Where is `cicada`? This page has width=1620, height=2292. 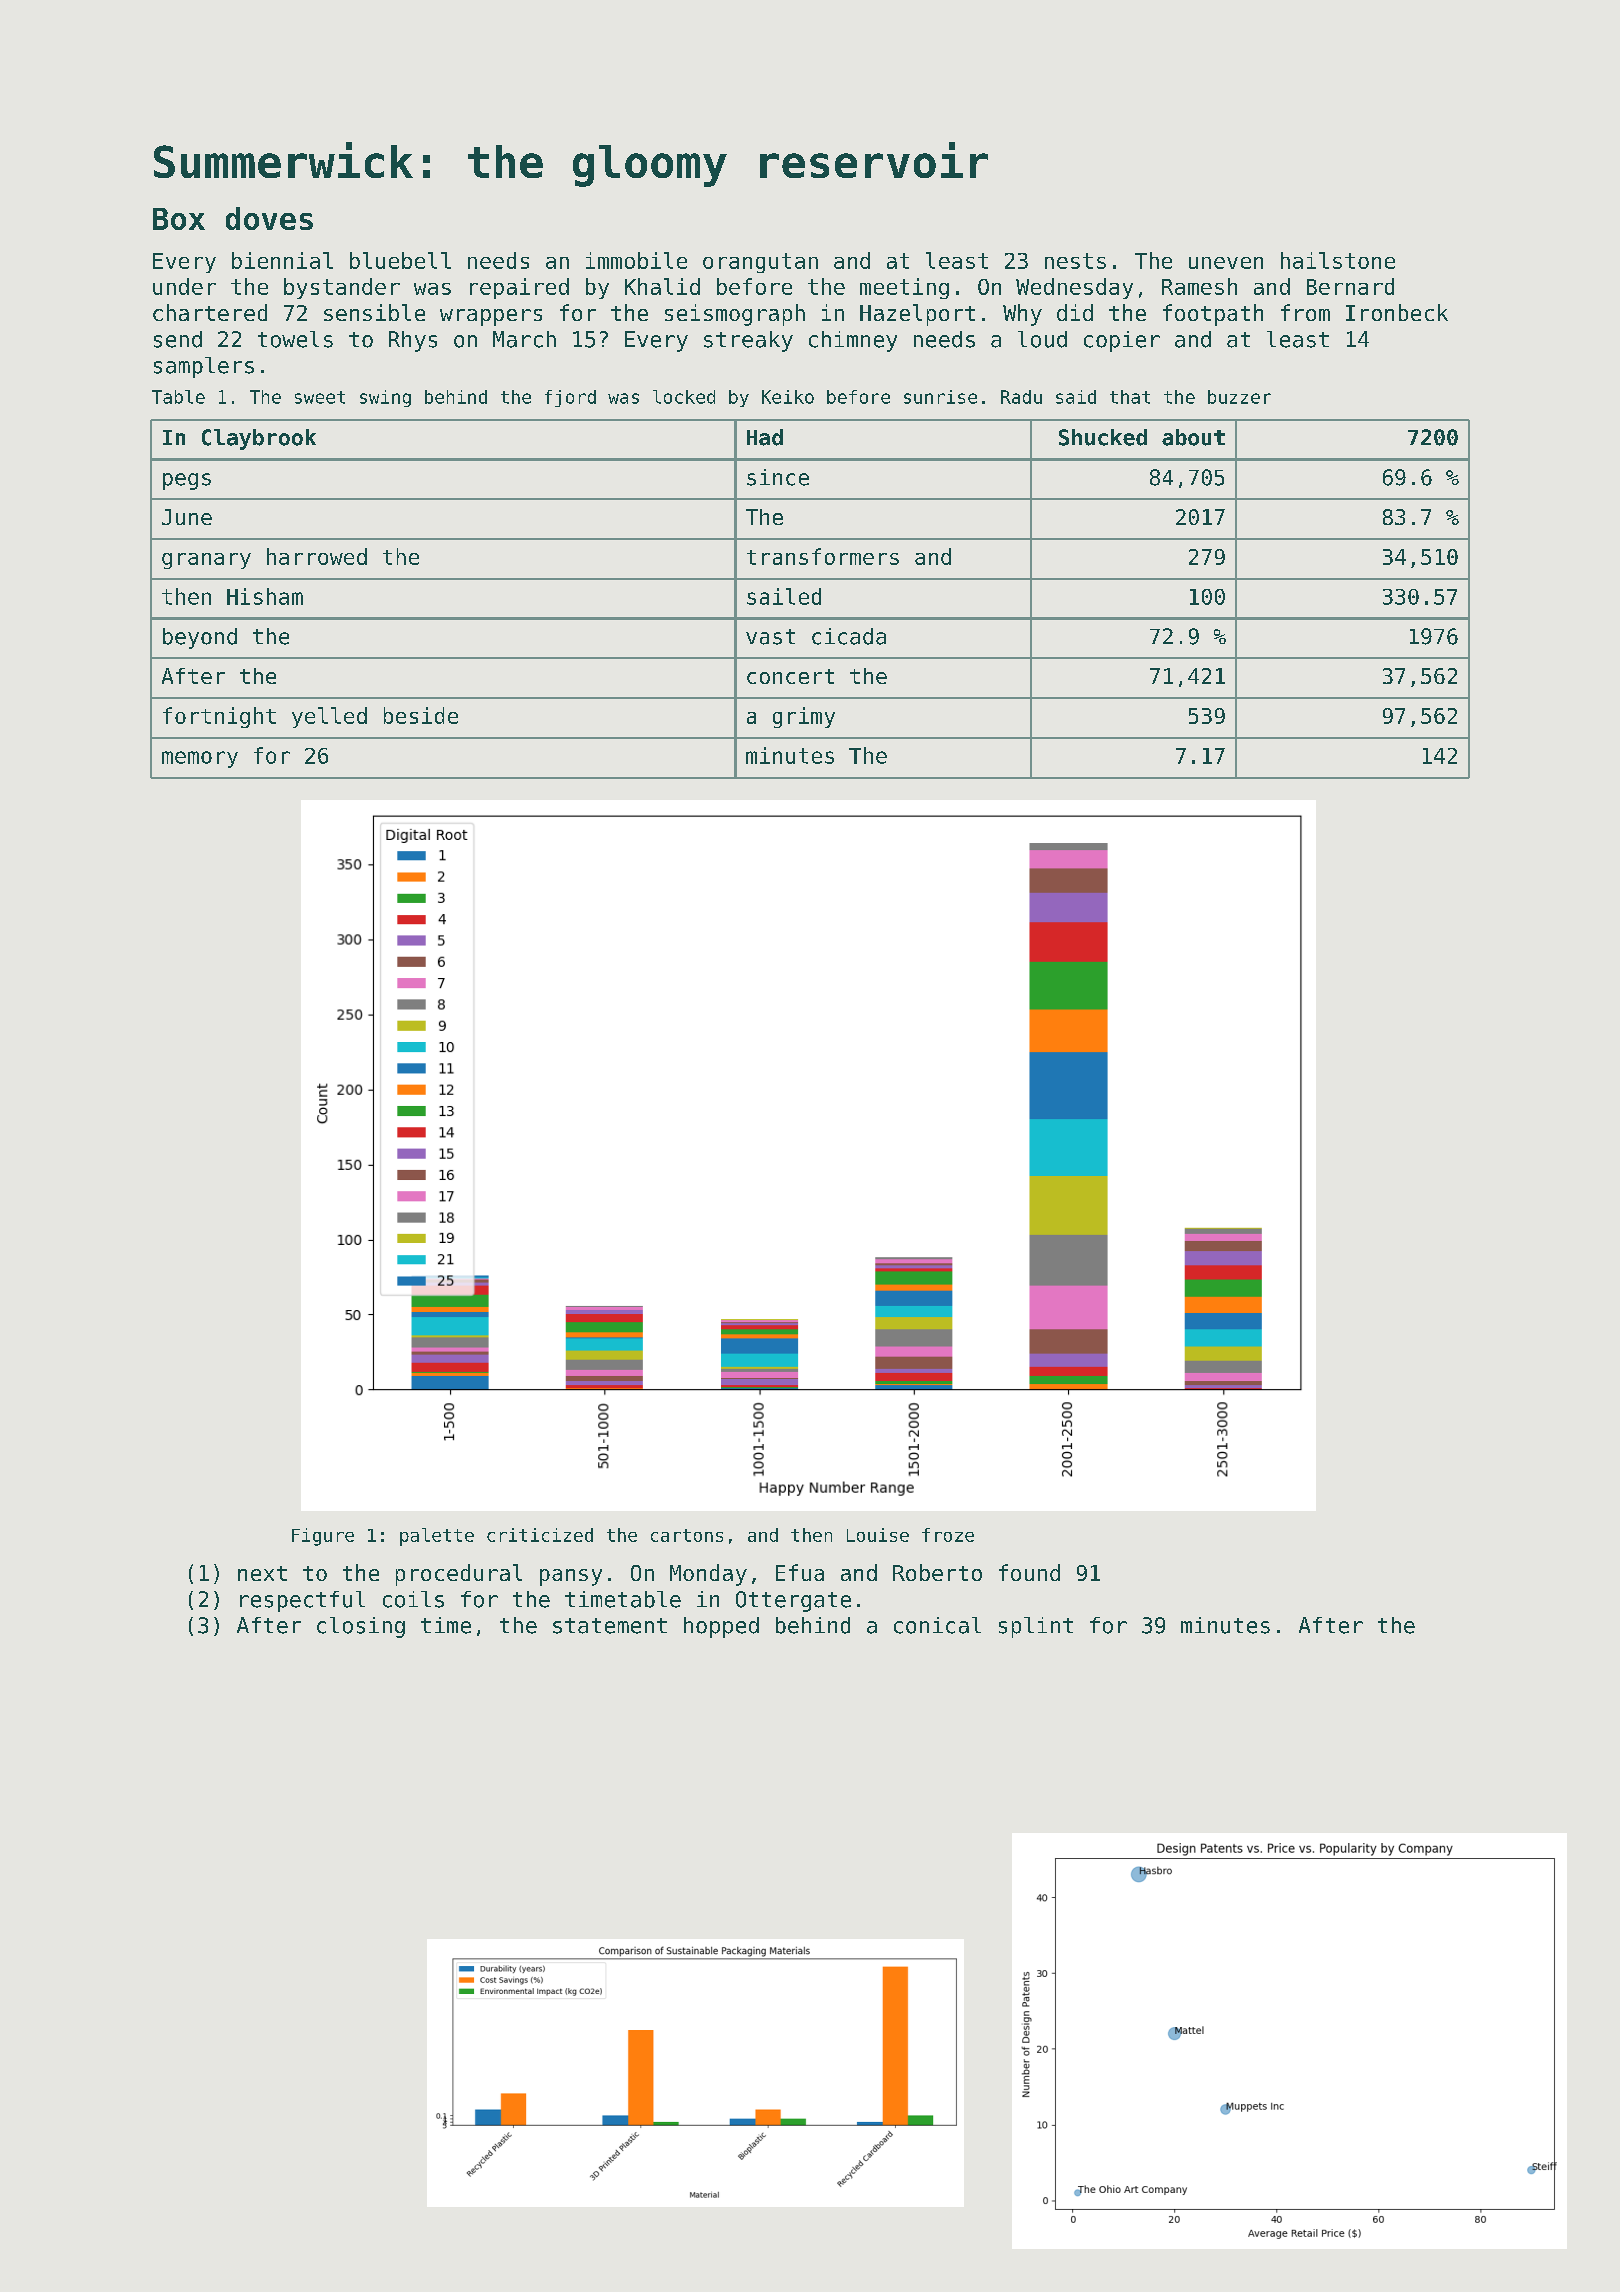
cicada is located at coordinates (849, 636).
